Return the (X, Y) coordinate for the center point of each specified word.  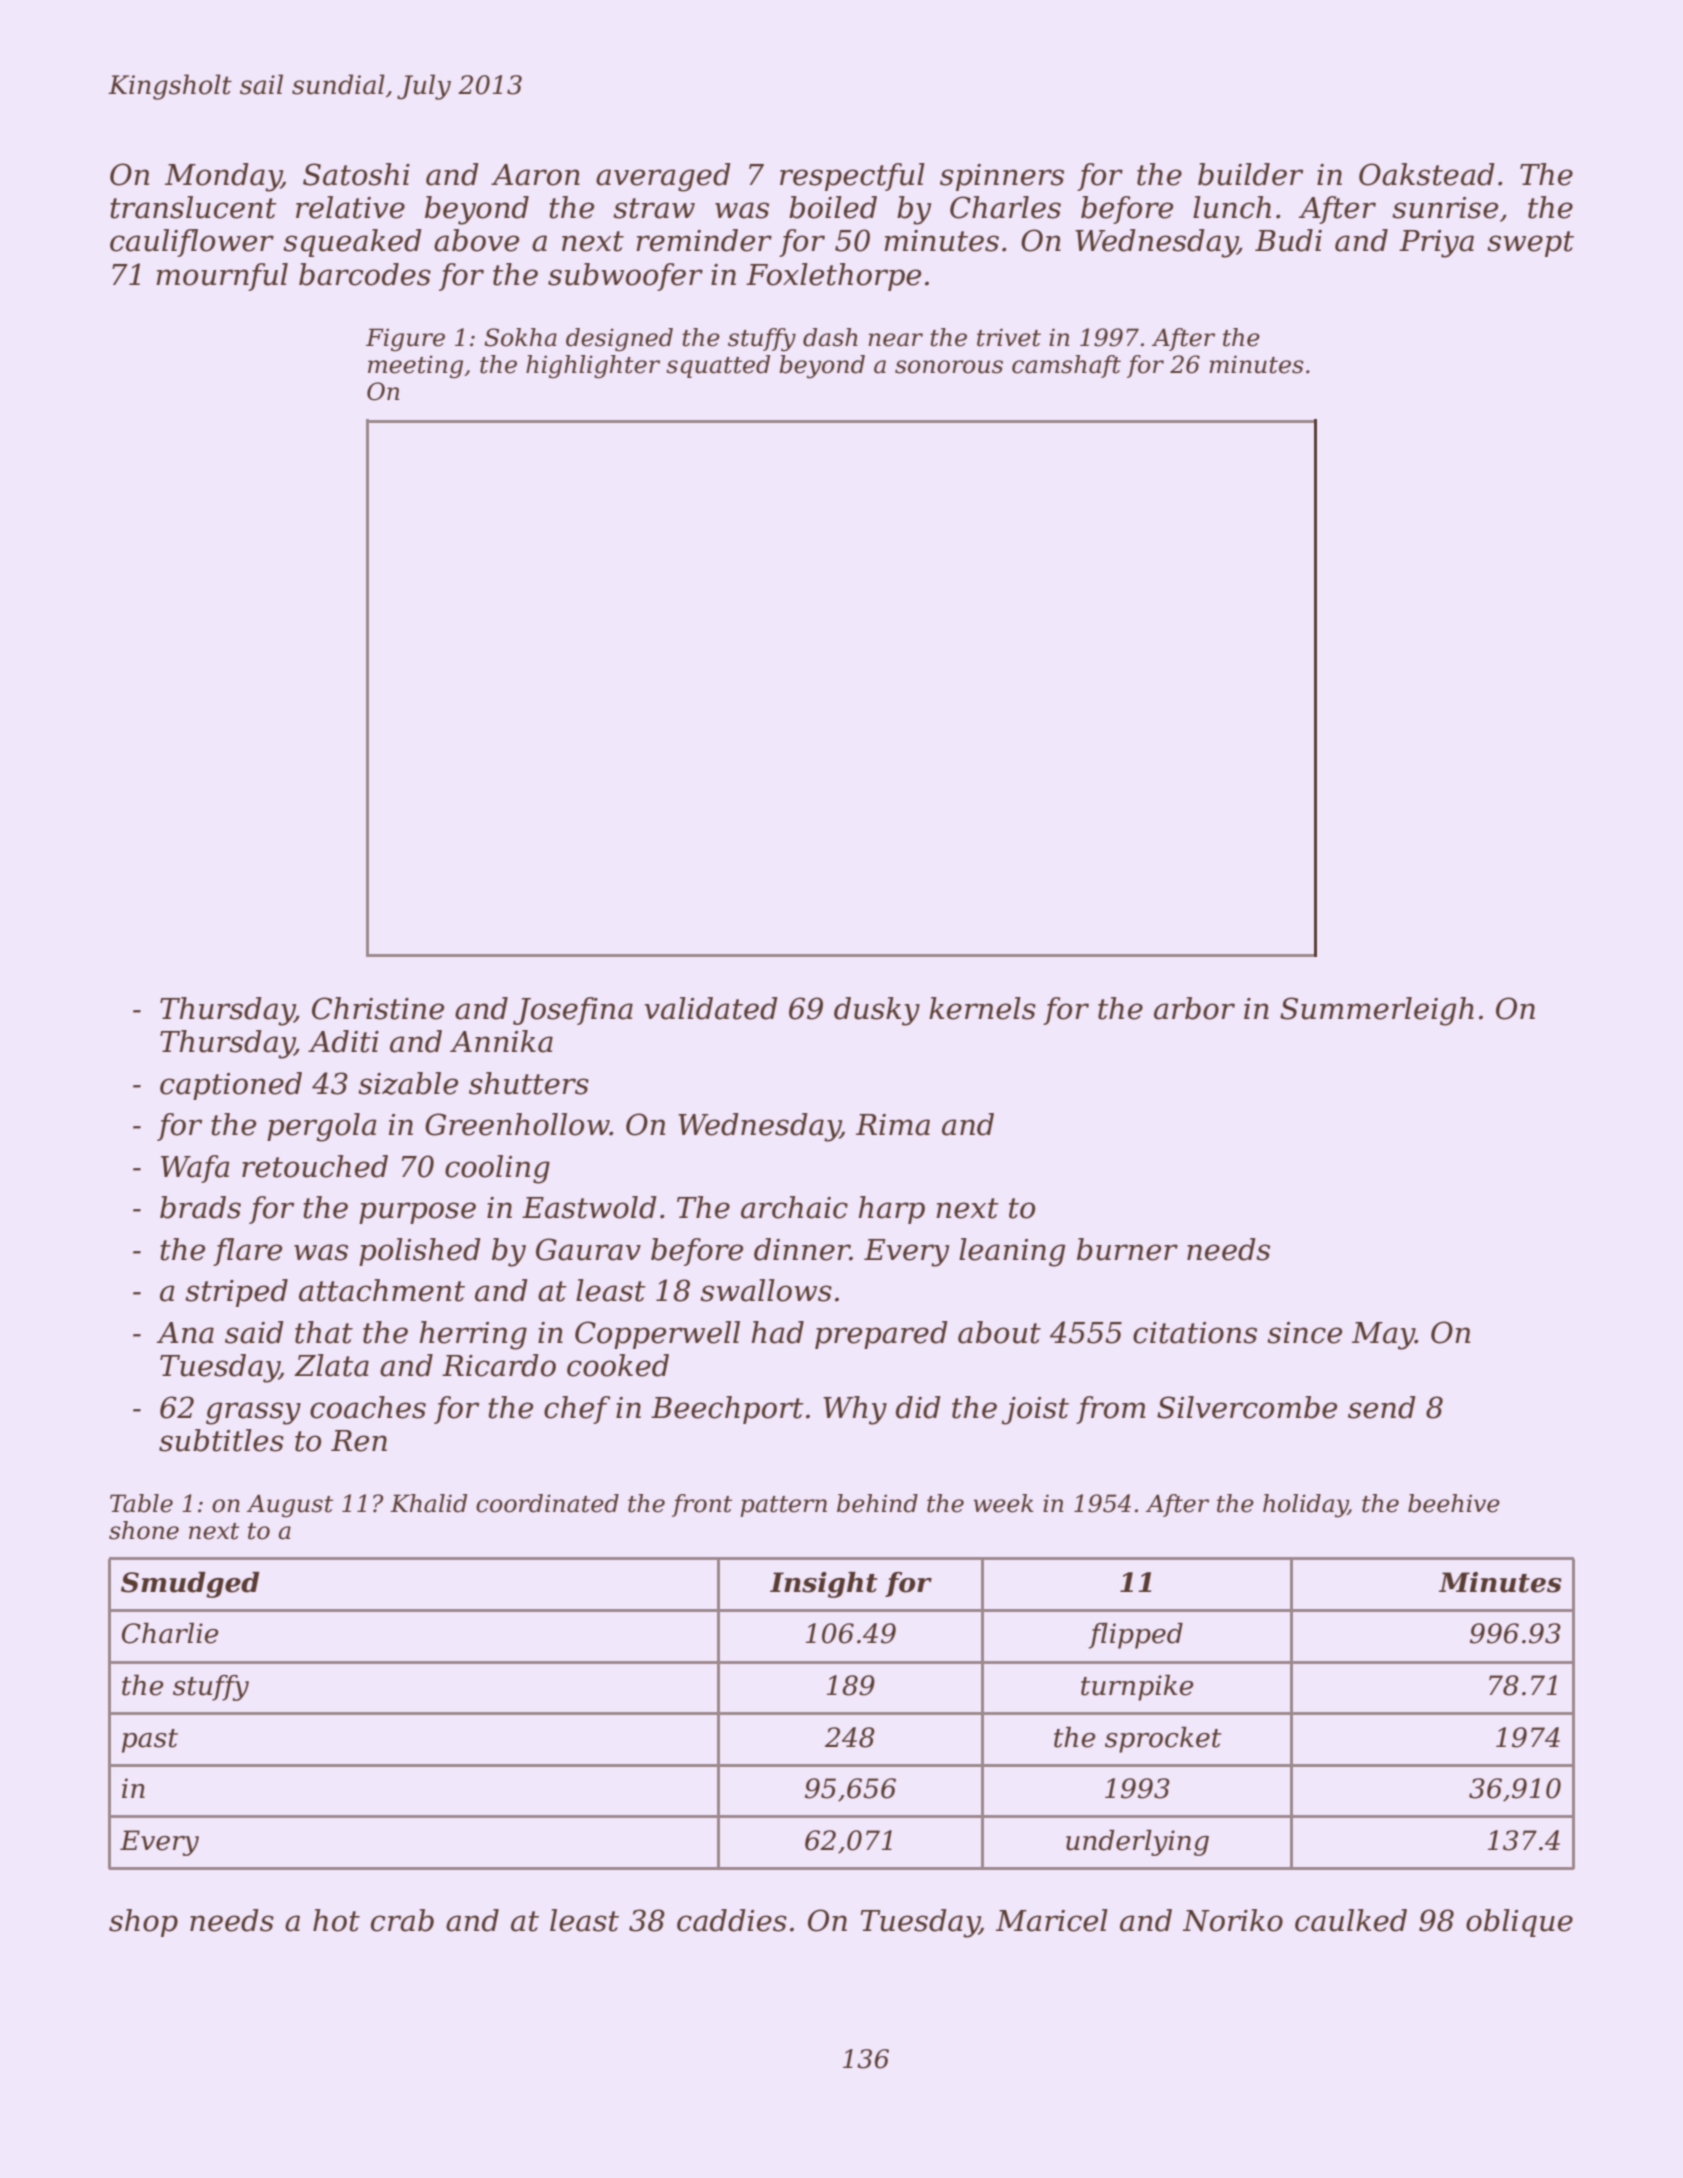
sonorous (949, 367)
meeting (415, 367)
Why (855, 1410)
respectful (852, 177)
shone (144, 1530)
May (1383, 1336)
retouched (315, 1166)
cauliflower (192, 243)
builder (1250, 174)
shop (143, 1923)
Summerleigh (1377, 1011)
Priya (1436, 244)
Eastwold (589, 1207)
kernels (982, 1008)
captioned (231, 1086)
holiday (1305, 1506)
